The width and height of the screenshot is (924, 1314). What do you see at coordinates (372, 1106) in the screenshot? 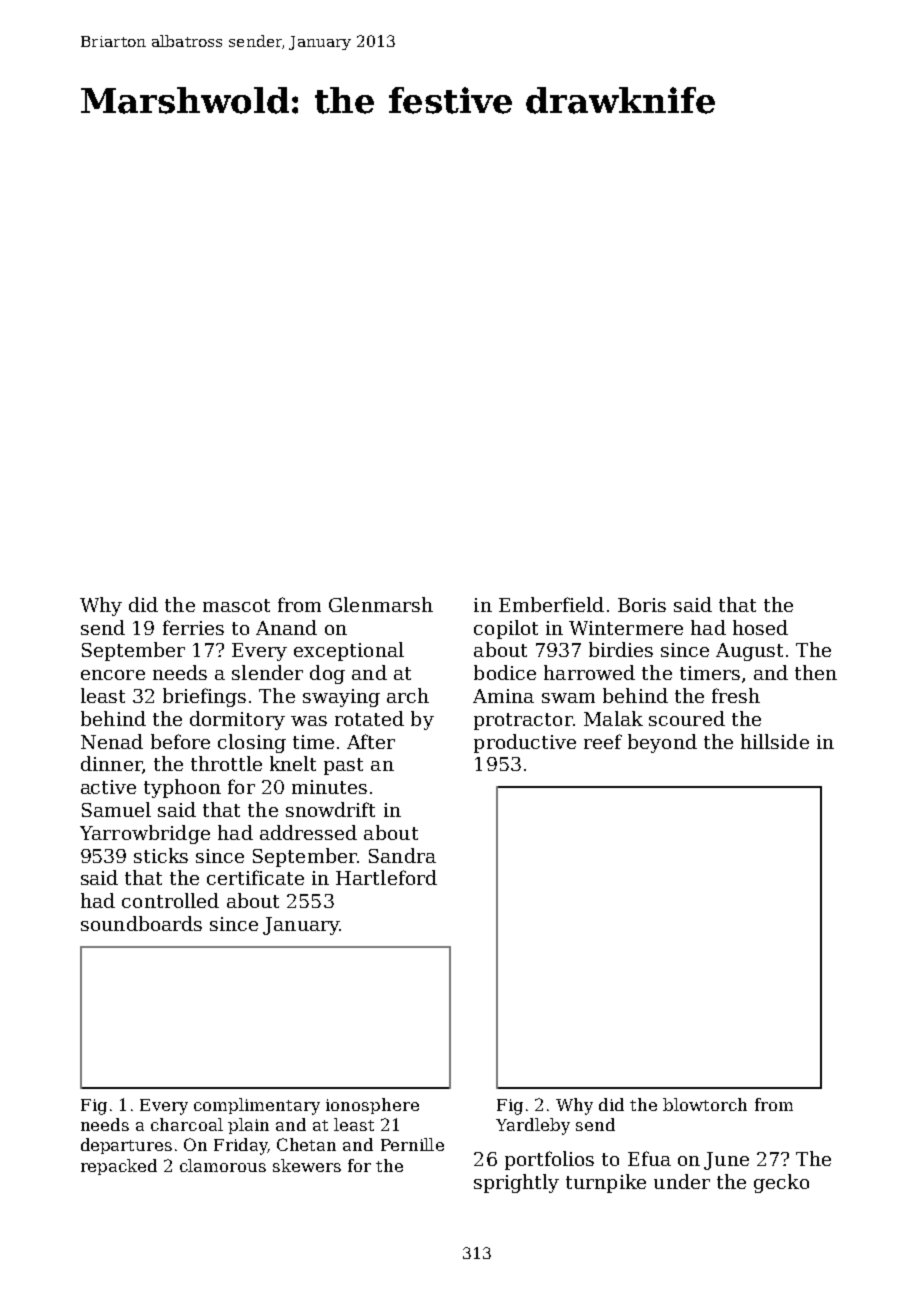
I see `ionosphere` at bounding box center [372, 1106].
